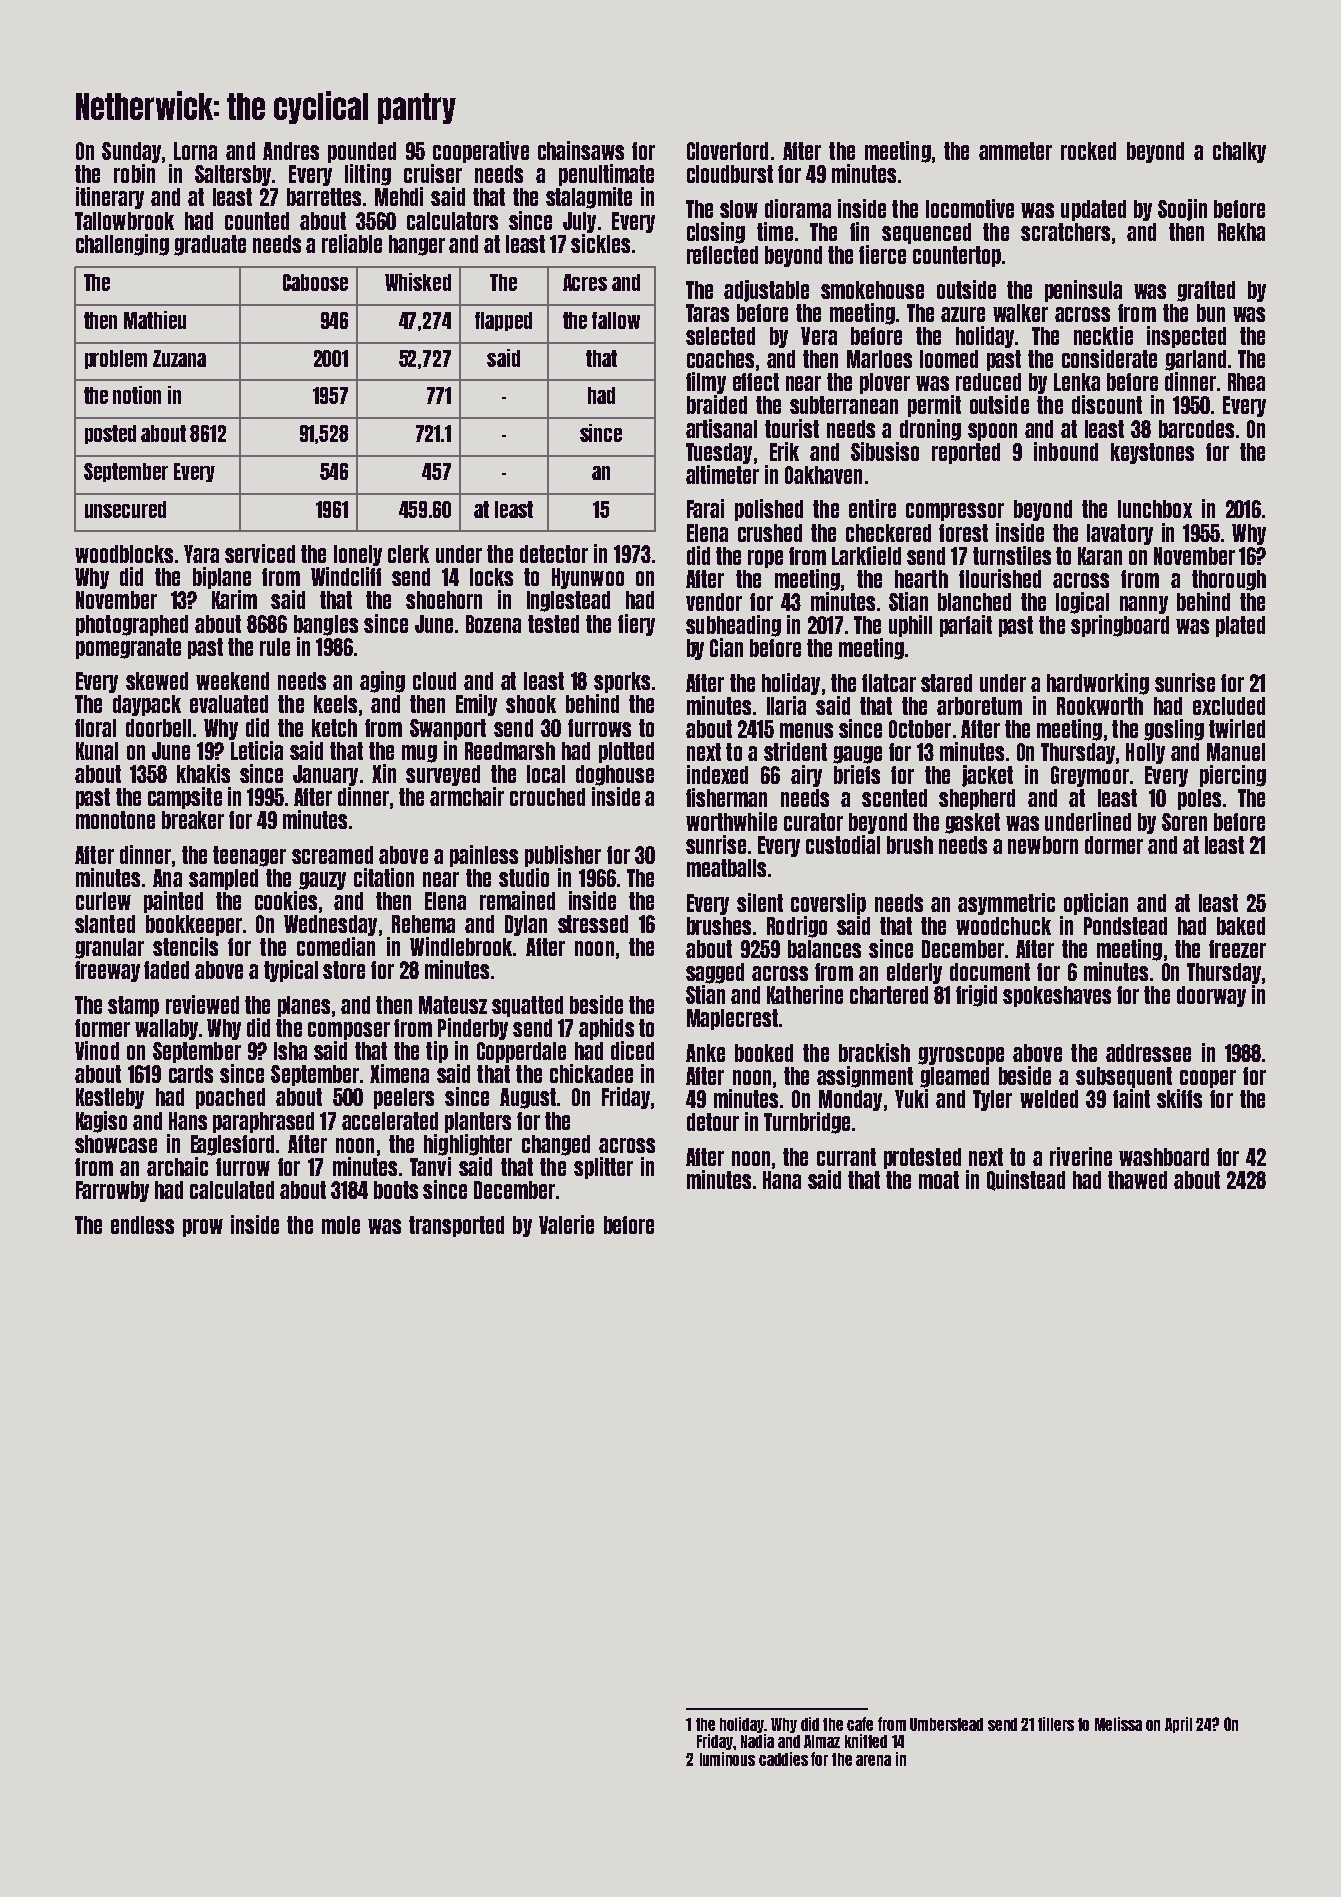  What do you see at coordinates (591, 1073) in the image?
I see `chickadee` at bounding box center [591, 1073].
